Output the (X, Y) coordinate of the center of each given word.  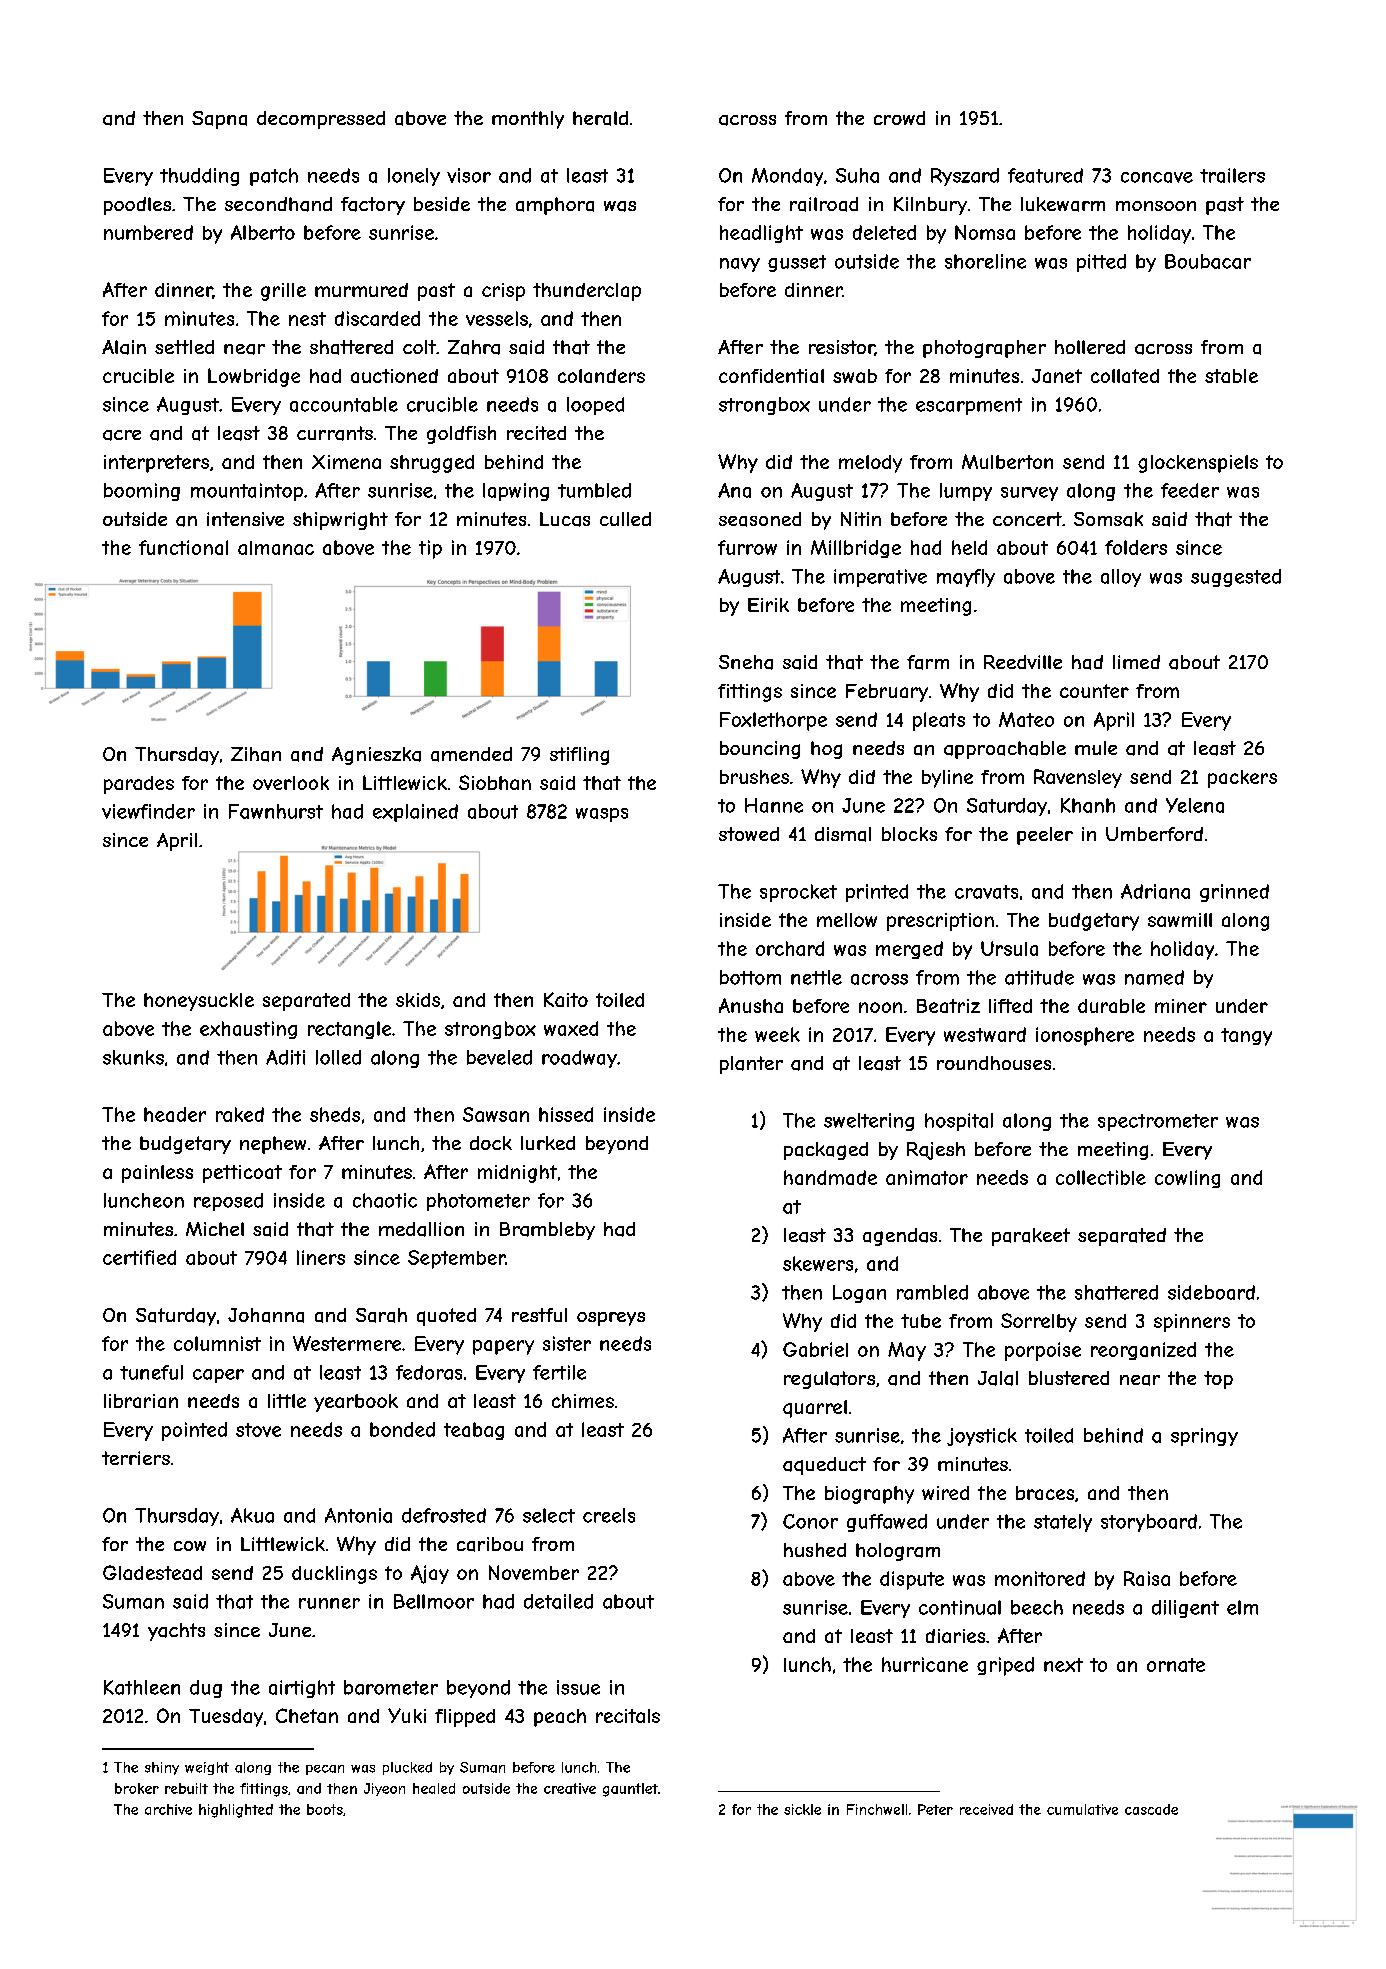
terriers (136, 1458)
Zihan (256, 754)
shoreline (985, 261)
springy (1204, 1437)
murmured (361, 290)
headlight (761, 234)
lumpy (966, 492)
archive (168, 1809)
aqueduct (824, 1466)
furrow (747, 547)
